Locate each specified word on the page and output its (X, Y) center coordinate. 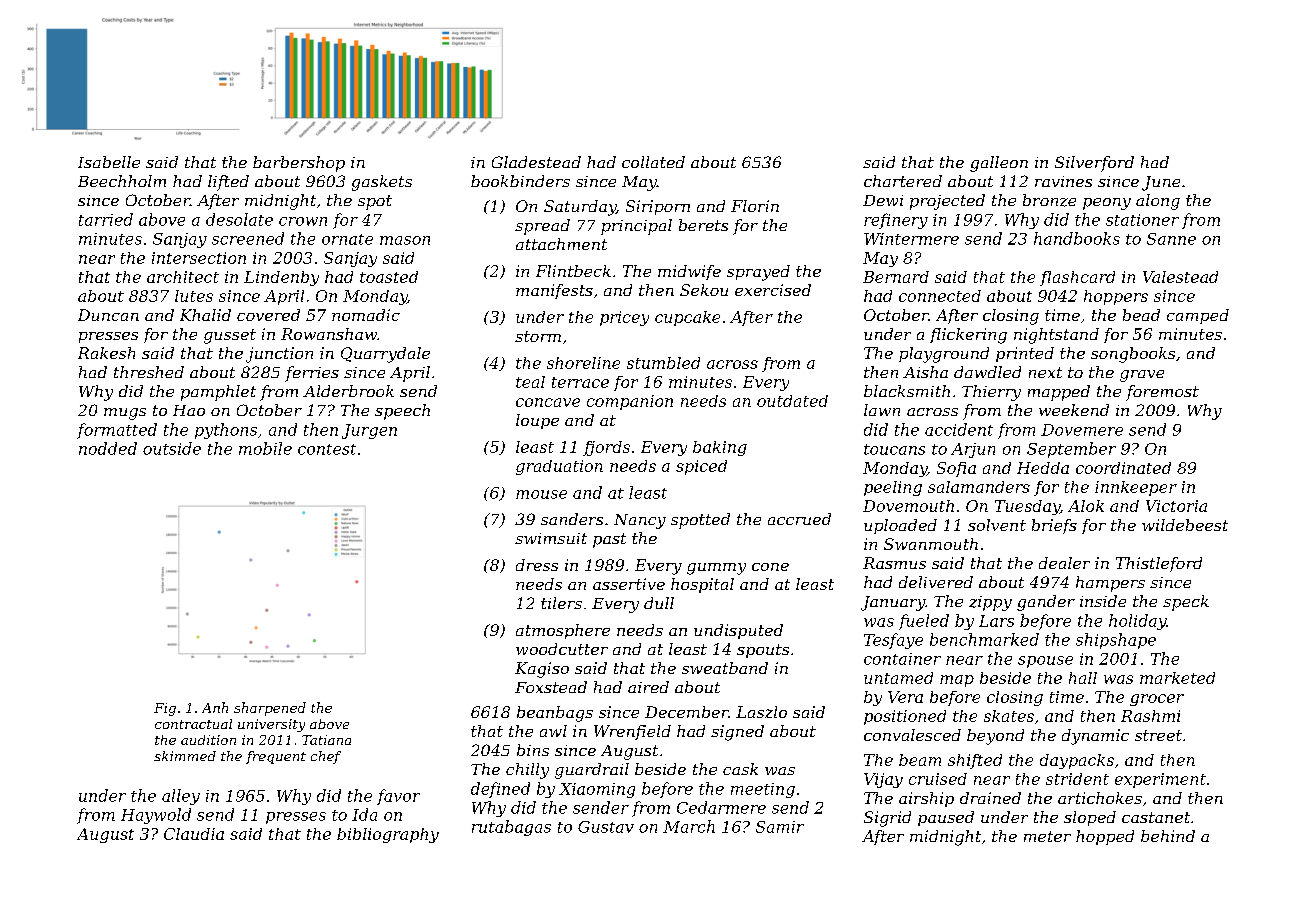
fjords (606, 448)
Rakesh (106, 353)
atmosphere (563, 631)
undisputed (738, 631)
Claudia (194, 834)
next (1045, 372)
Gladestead (536, 162)
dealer (1064, 563)
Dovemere (1082, 430)
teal (530, 382)
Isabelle (109, 162)
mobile (265, 448)
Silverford (1094, 164)
